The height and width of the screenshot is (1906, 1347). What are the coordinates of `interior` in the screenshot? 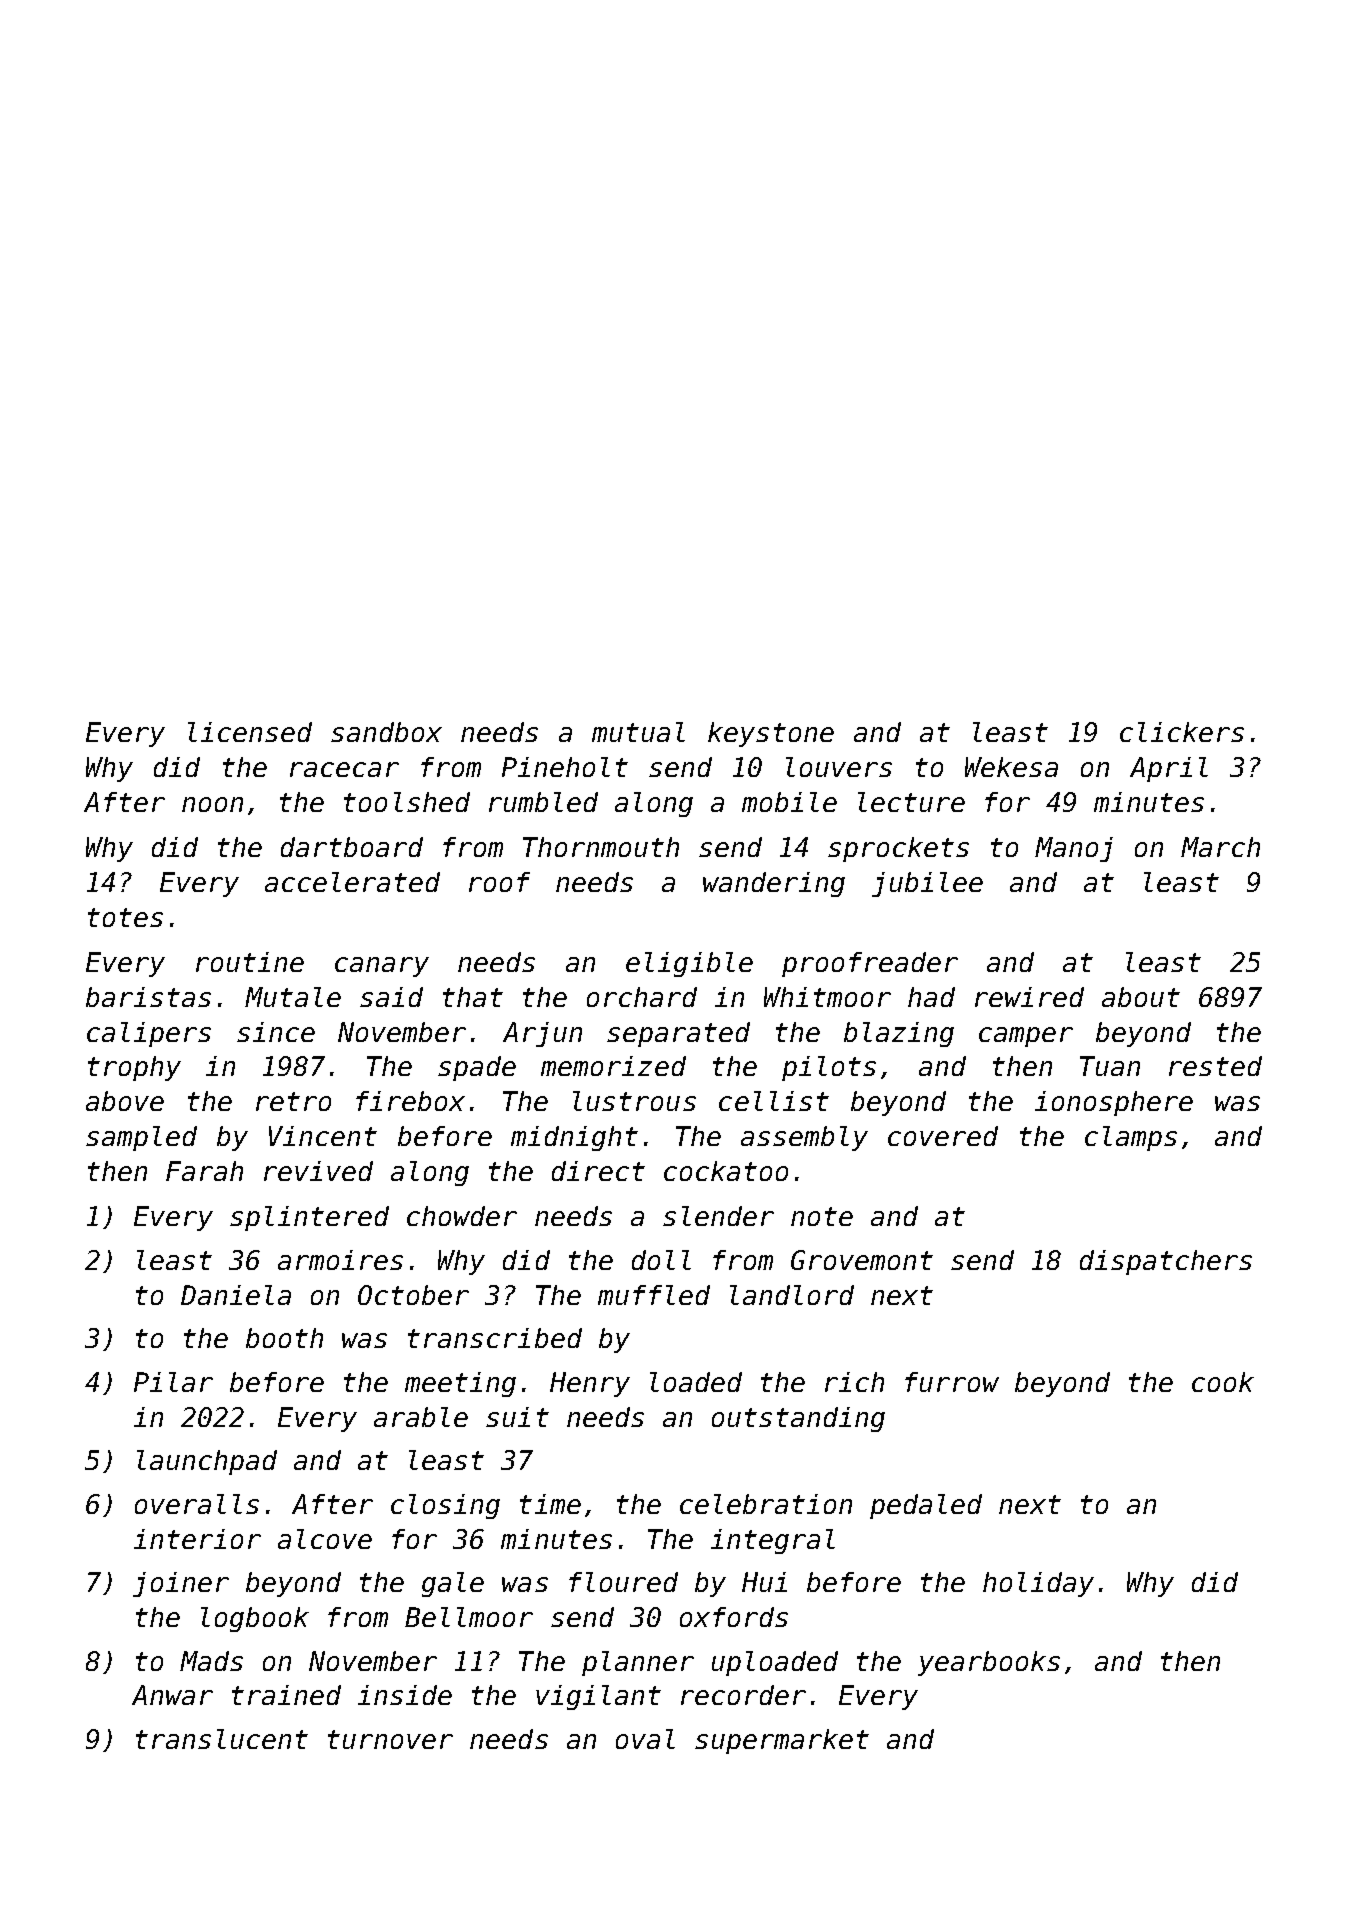 It's located at (197, 1539).
